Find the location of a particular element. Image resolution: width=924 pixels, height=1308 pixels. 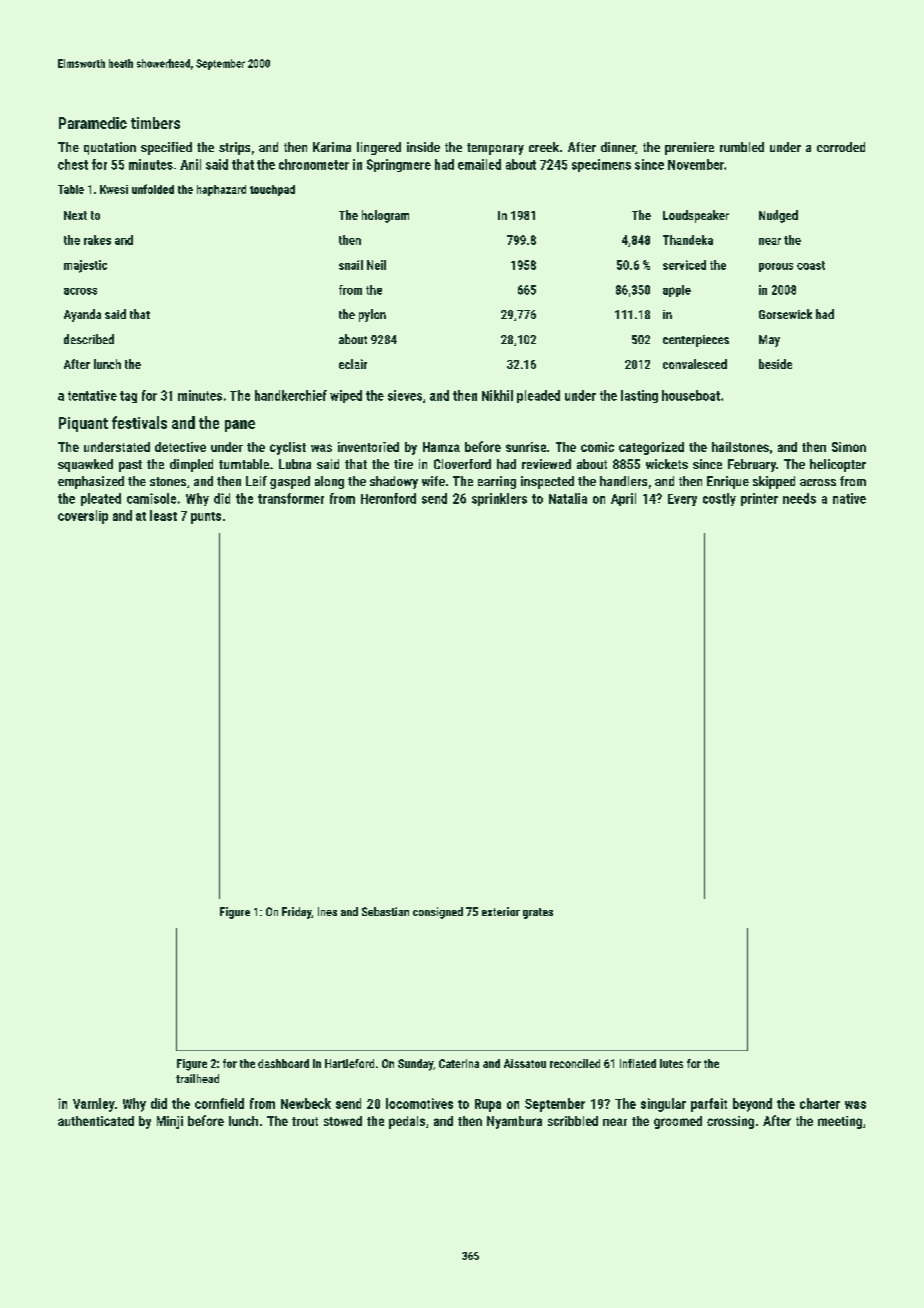

Minji is located at coordinates (170, 1122).
